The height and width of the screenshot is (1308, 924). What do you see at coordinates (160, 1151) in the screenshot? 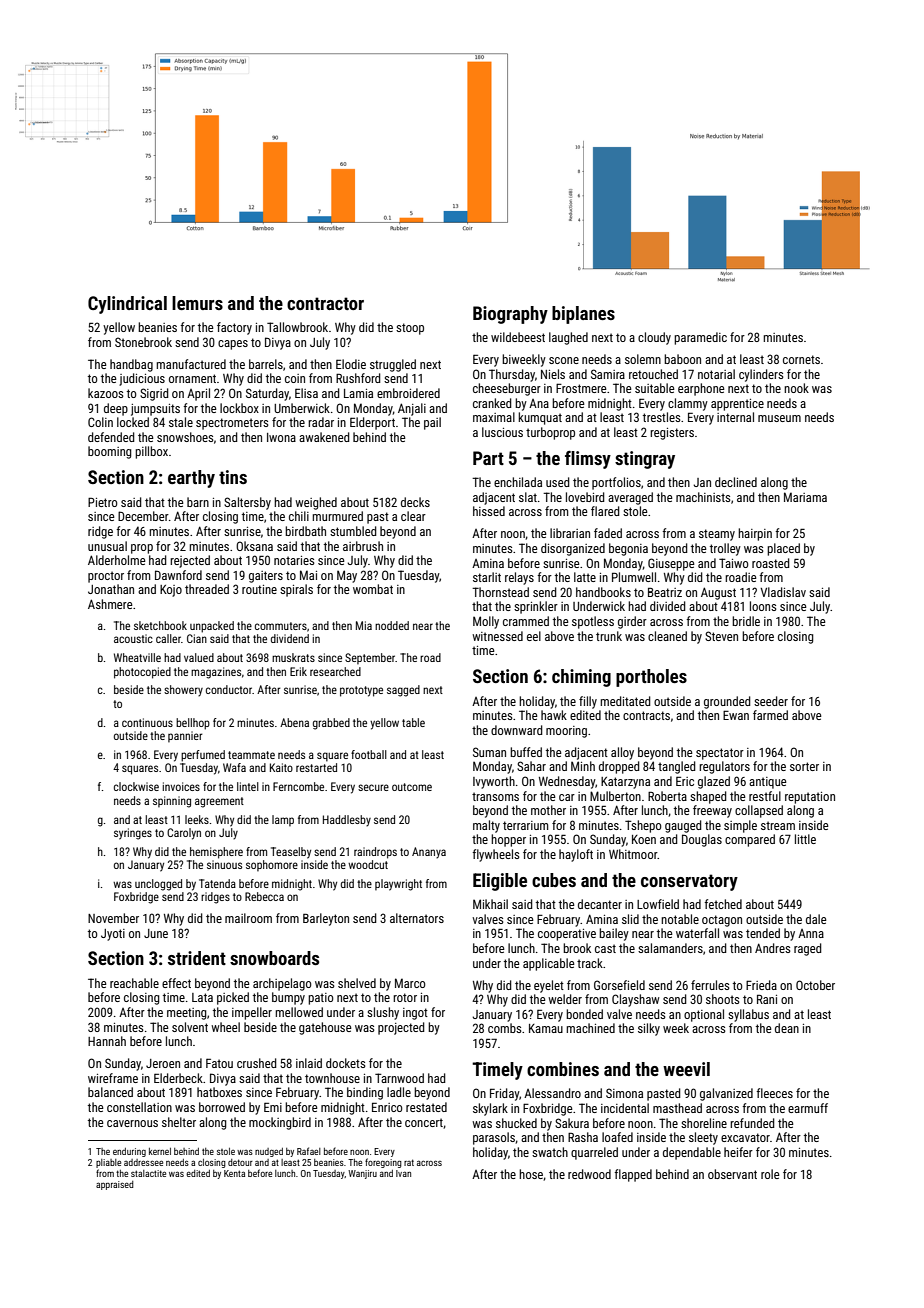
I see `kernel` at bounding box center [160, 1151].
